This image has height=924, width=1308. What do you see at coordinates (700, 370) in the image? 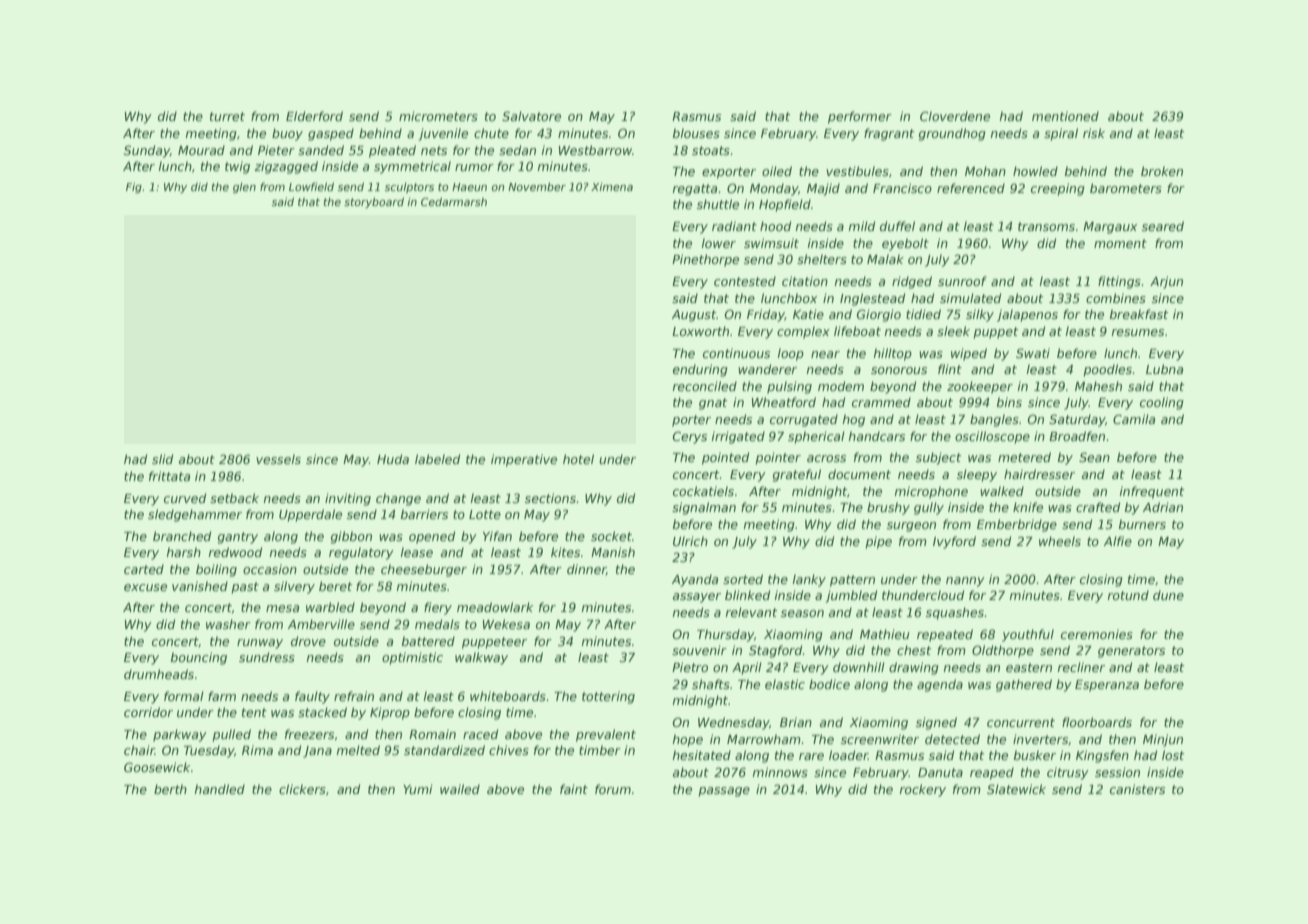
I see `enduring` at bounding box center [700, 370].
